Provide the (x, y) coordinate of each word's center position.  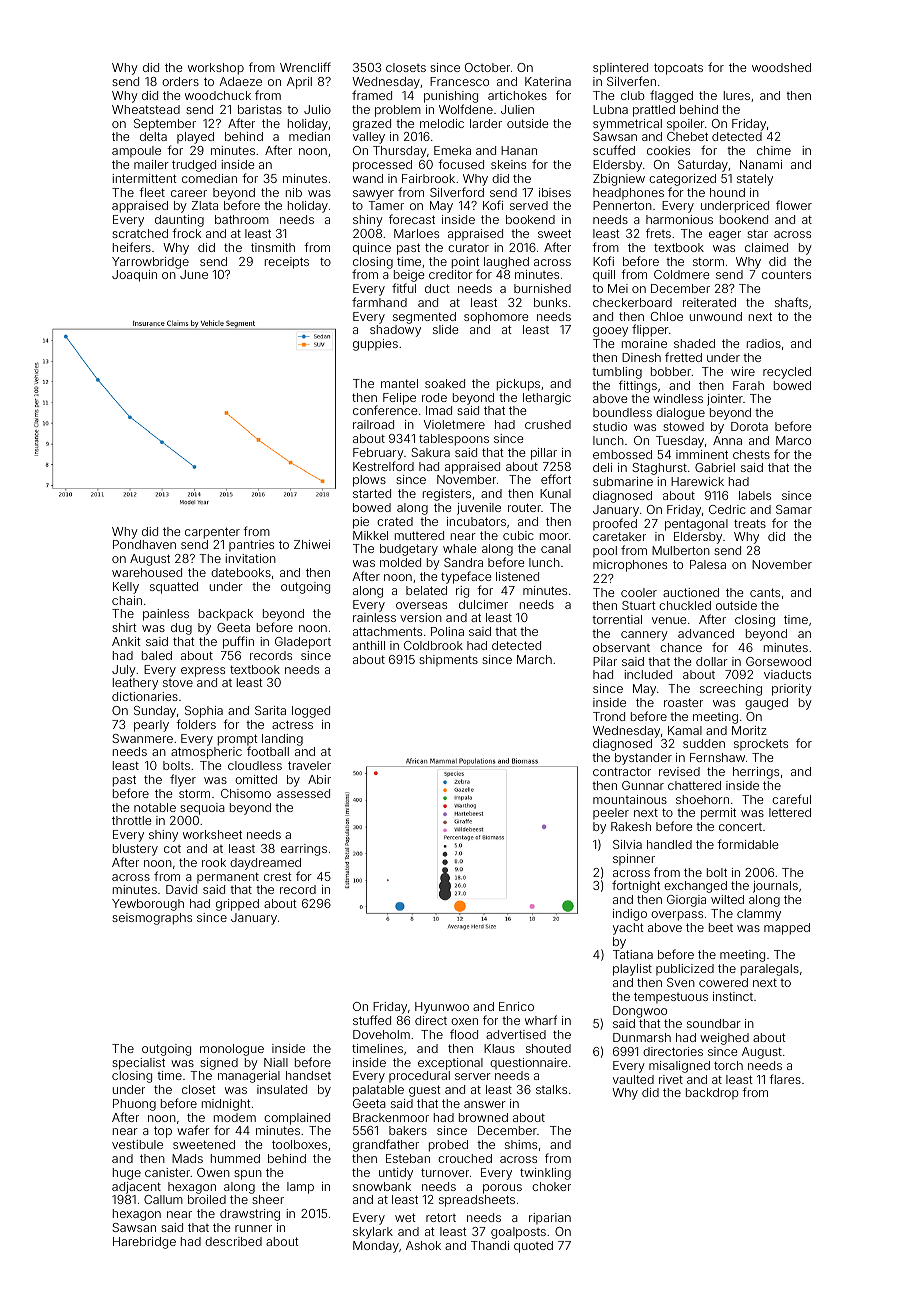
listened (517, 576)
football (268, 751)
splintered (620, 69)
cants (765, 592)
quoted (533, 1247)
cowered (723, 982)
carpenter (212, 533)
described (233, 1241)
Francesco (459, 81)
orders (180, 81)
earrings (304, 850)
